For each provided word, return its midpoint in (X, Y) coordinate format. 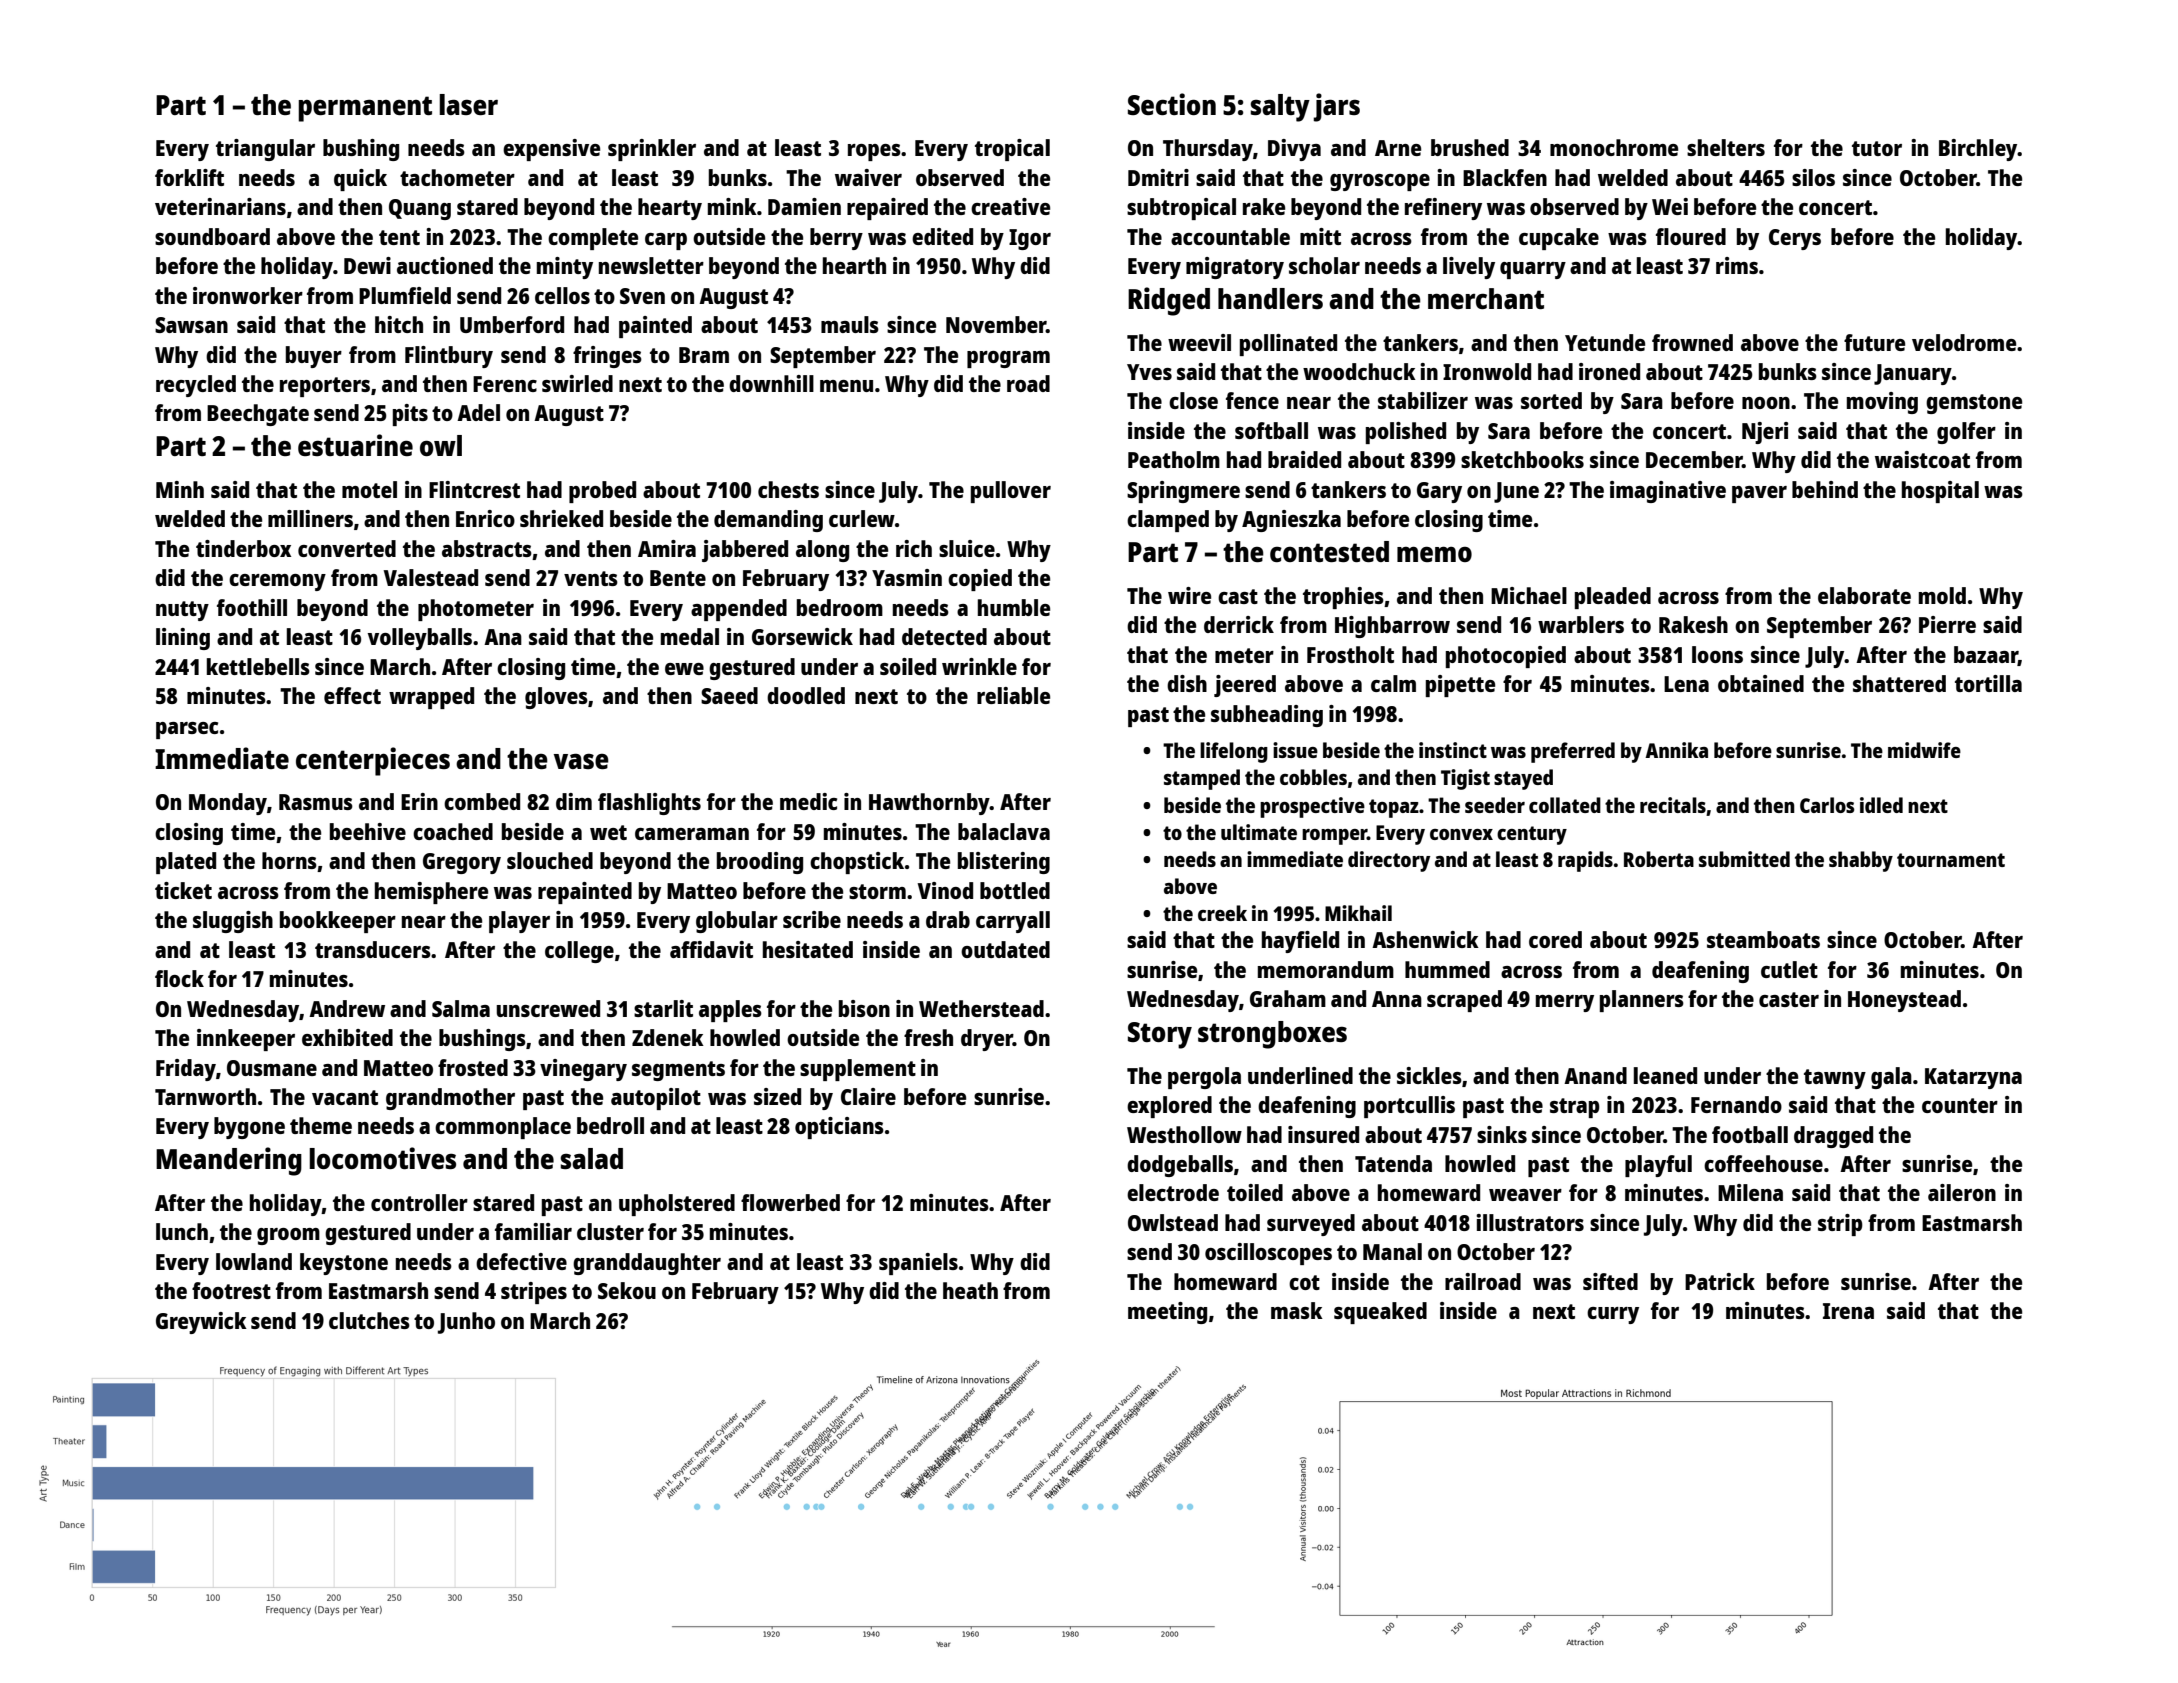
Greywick (201, 1323)
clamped (1168, 521)
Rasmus (316, 802)
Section (1172, 104)
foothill (252, 607)
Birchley (1978, 150)
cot (1304, 1282)
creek (1222, 913)
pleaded (1613, 598)
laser (468, 104)
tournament (1951, 860)
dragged (1833, 1137)
